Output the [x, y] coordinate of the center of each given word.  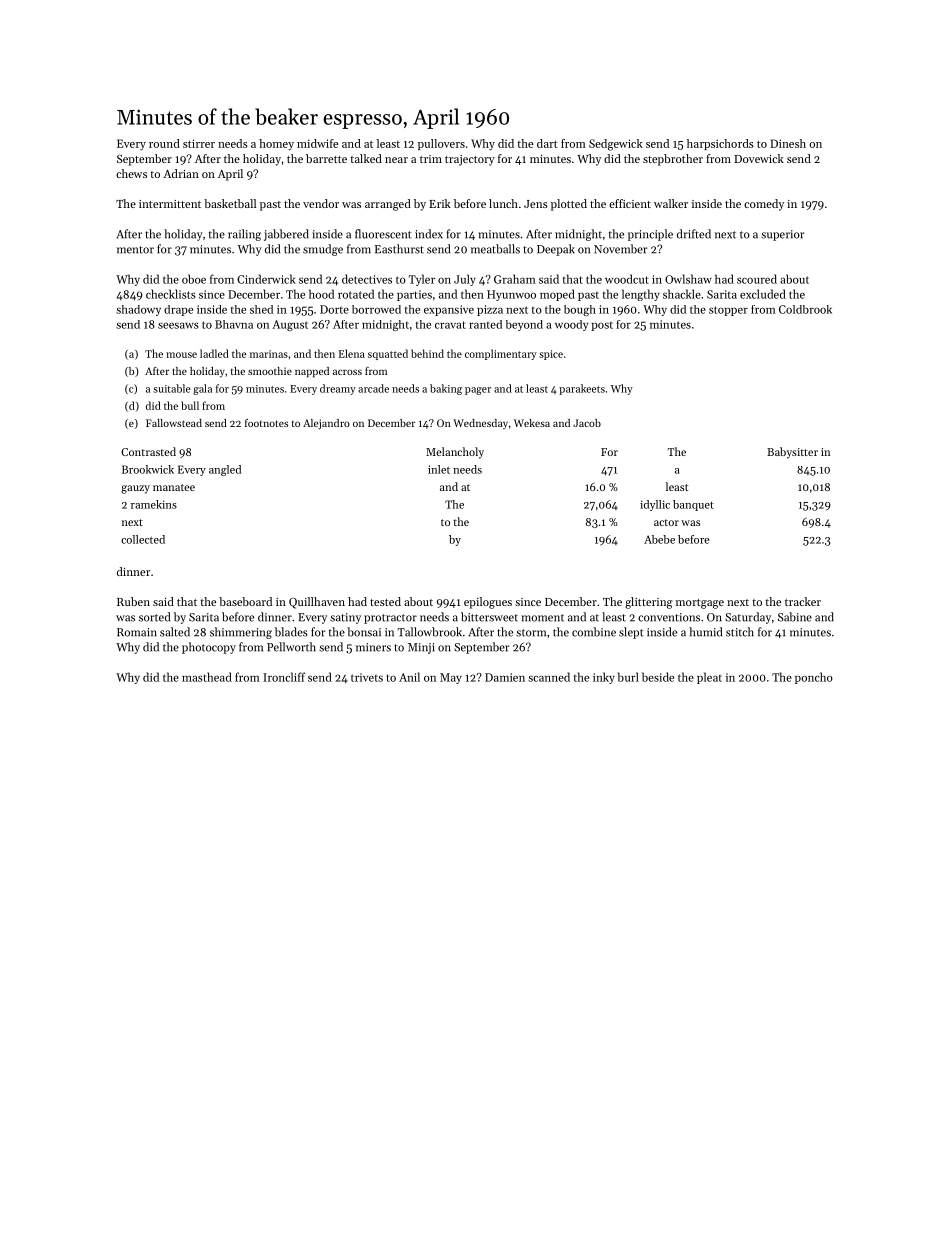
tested [385, 601]
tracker [803, 601]
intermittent [170, 204]
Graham [515, 279]
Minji [421, 648]
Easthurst [399, 249]
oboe [194, 279]
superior [782, 235]
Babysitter [792, 453]
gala [202, 389]
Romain [137, 632]
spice [551, 355]
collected [143, 539]
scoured [757, 279]
